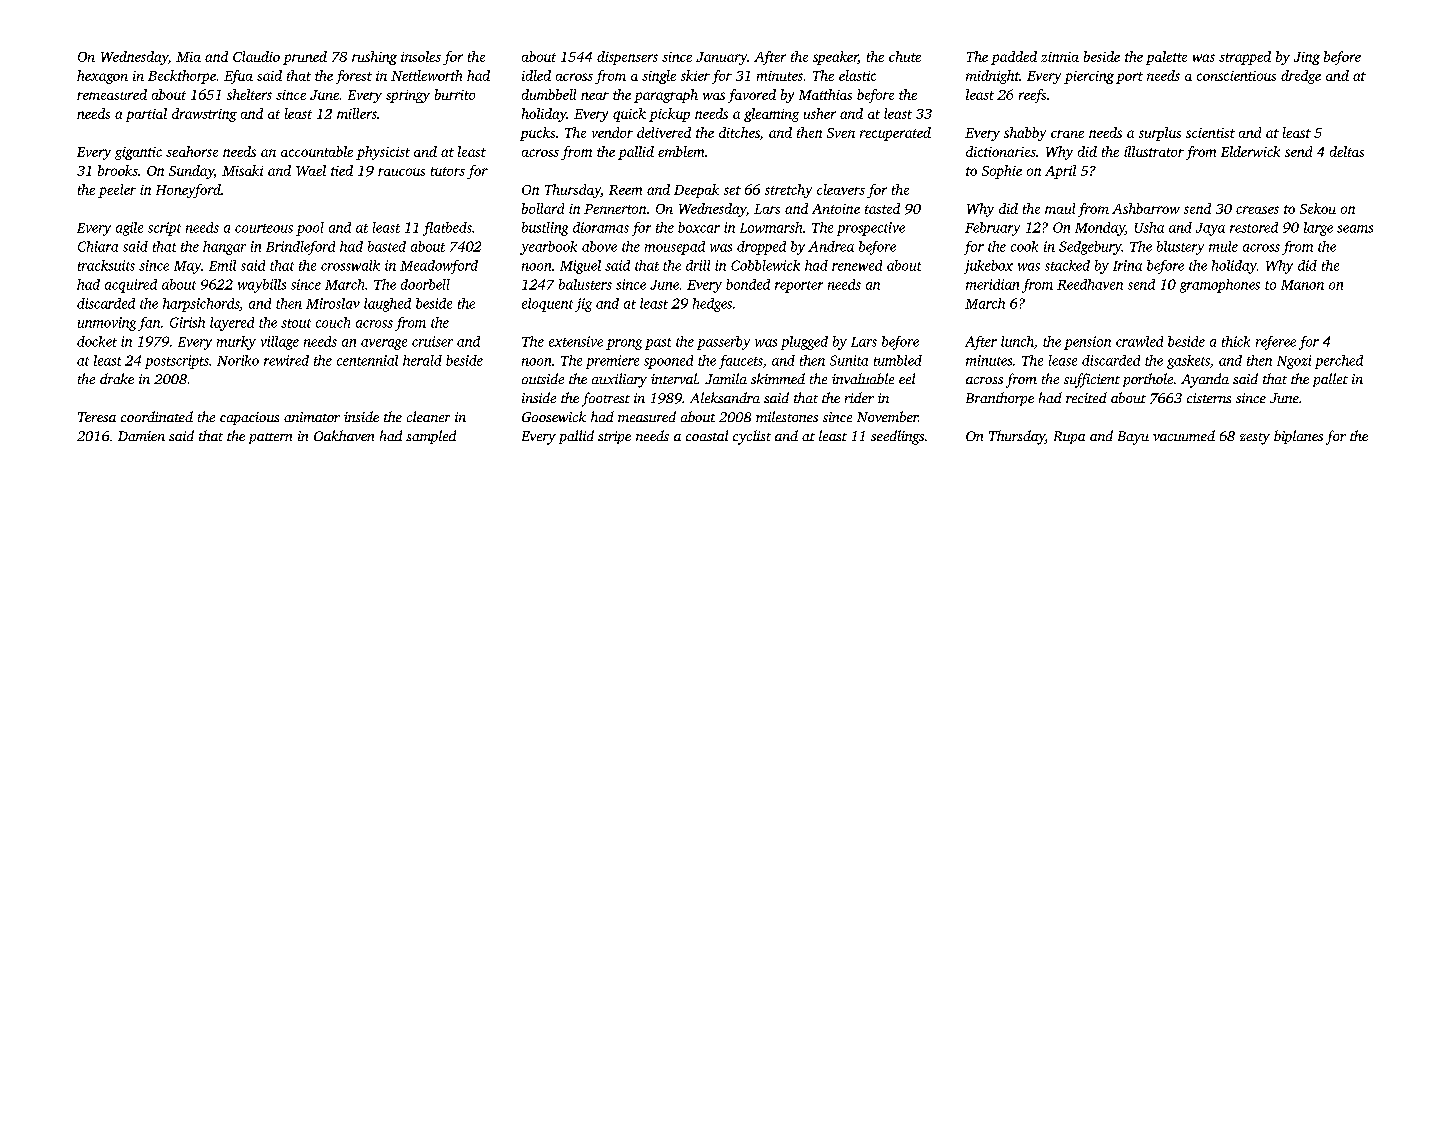  I want to click on hedges, so click(712, 305).
